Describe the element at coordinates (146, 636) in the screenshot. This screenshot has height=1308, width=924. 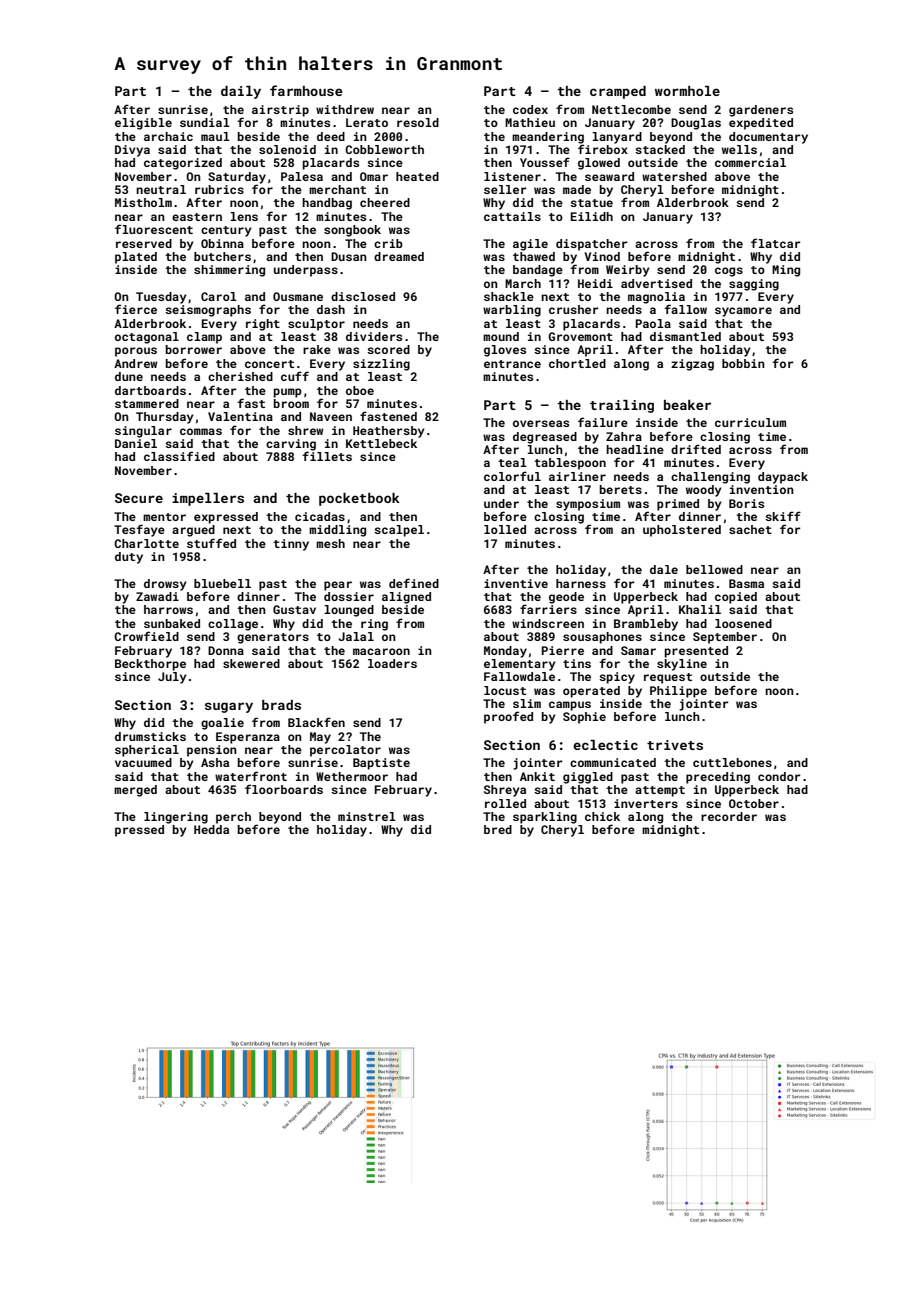
I see `Crowfield` at that location.
